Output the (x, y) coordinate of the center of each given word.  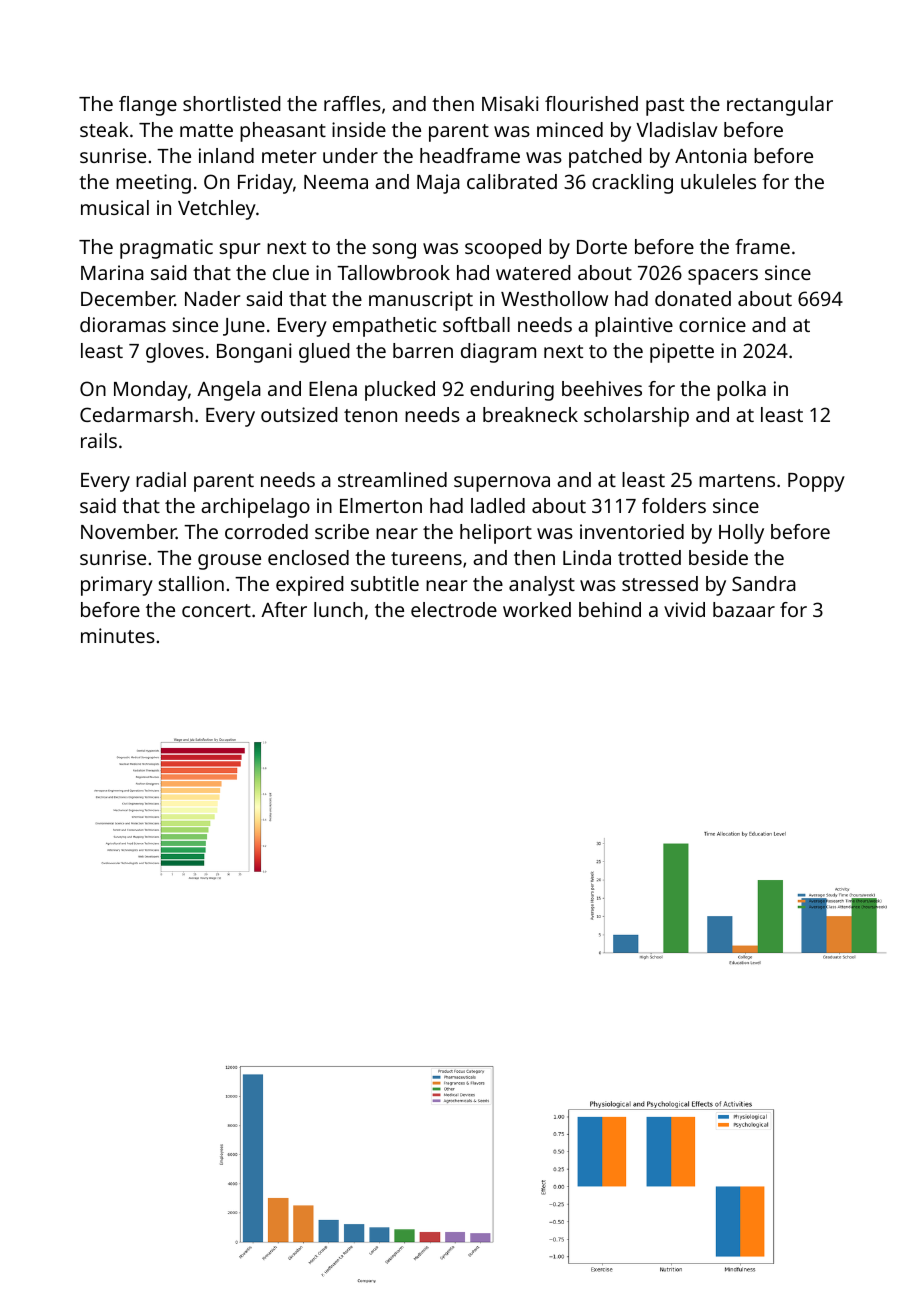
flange (148, 106)
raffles (352, 103)
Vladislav (677, 129)
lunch (338, 609)
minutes (118, 635)
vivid (684, 609)
